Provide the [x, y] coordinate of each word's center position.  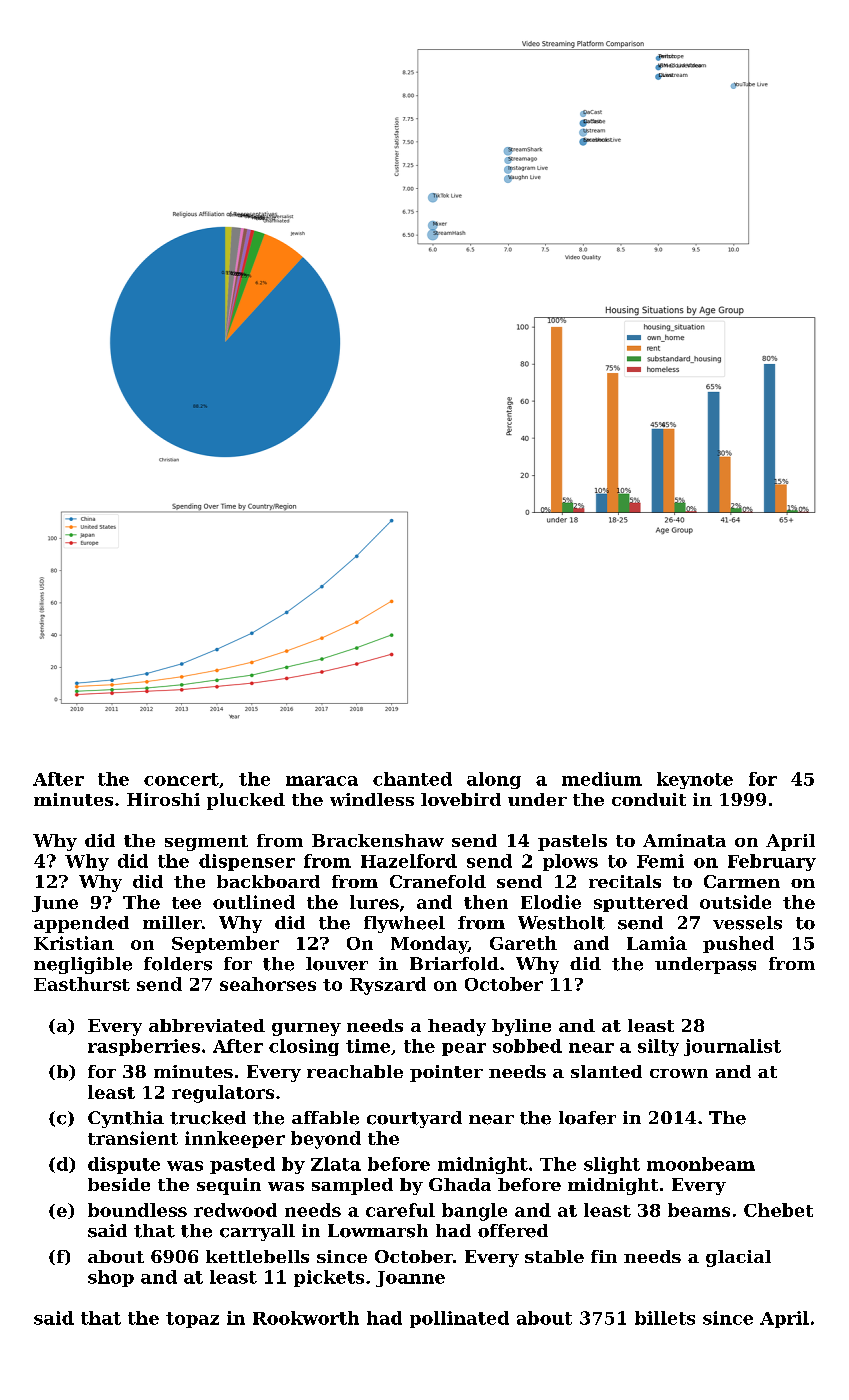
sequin [229, 1186]
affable [325, 1118]
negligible [83, 965]
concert [181, 779]
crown [679, 1073]
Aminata [684, 840]
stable [554, 1256]
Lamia [657, 943]
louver [337, 964]
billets [665, 1318]
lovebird [461, 799]
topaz [192, 1320]
